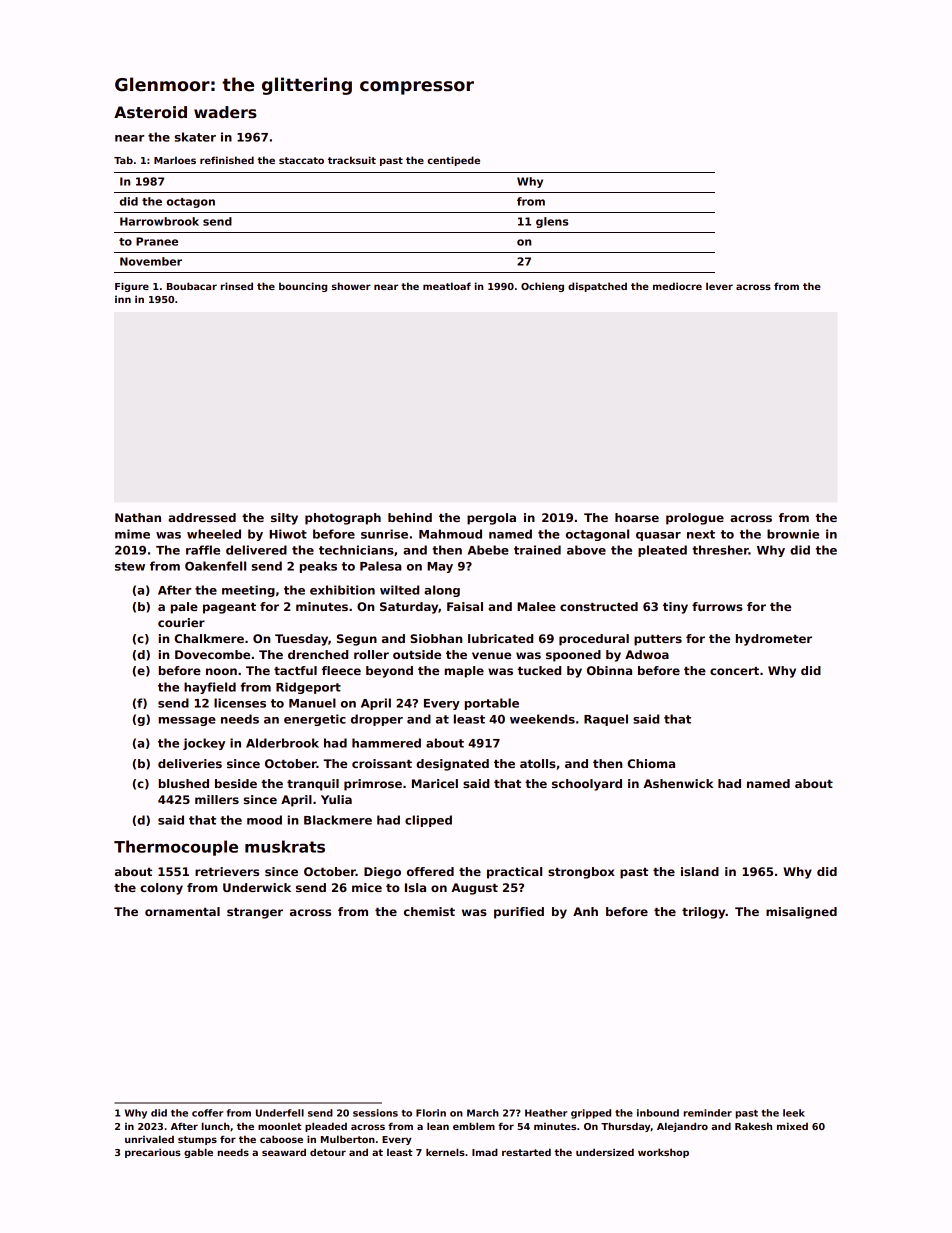 This image has width=952, height=1233. I want to click on trilogy, so click(704, 913).
